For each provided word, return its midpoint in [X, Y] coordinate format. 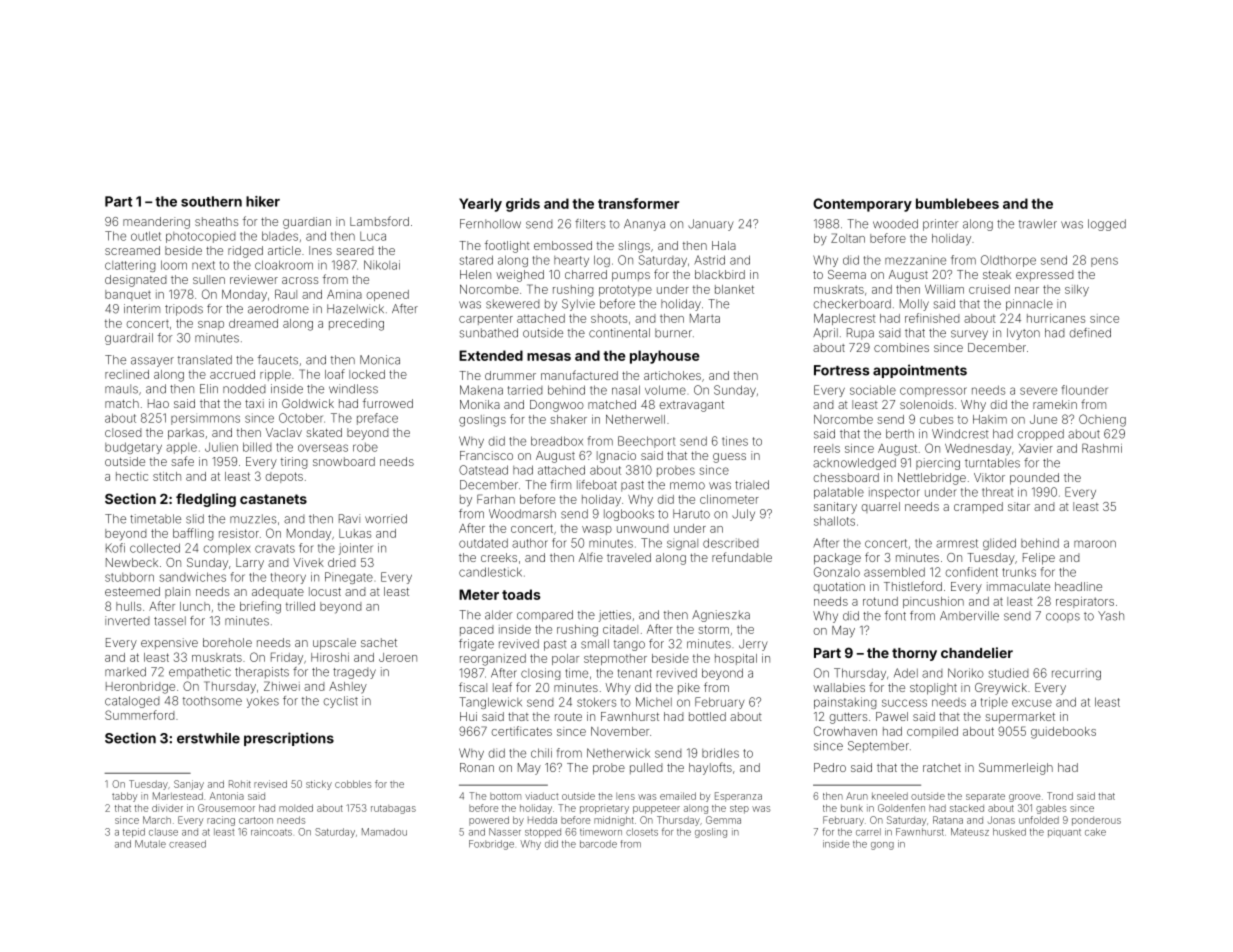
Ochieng [1102, 420]
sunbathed [489, 333]
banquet [128, 295]
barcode [598, 844]
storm [713, 629]
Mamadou [384, 832]
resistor [239, 533]
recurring [1076, 674]
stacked [967, 808]
